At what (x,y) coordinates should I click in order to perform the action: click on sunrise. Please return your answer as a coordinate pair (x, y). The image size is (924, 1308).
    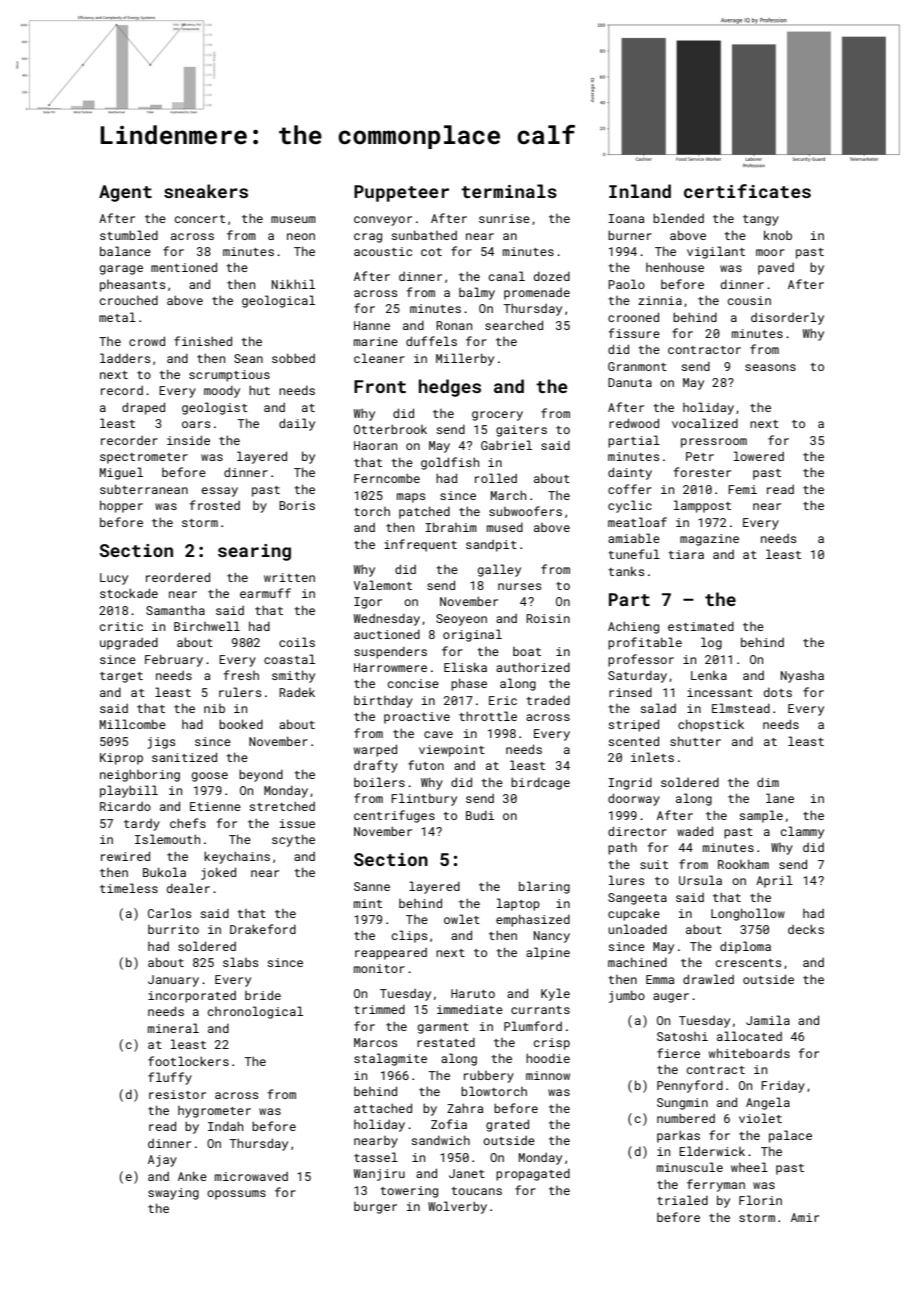
    Looking at the image, I should click on (504, 218).
